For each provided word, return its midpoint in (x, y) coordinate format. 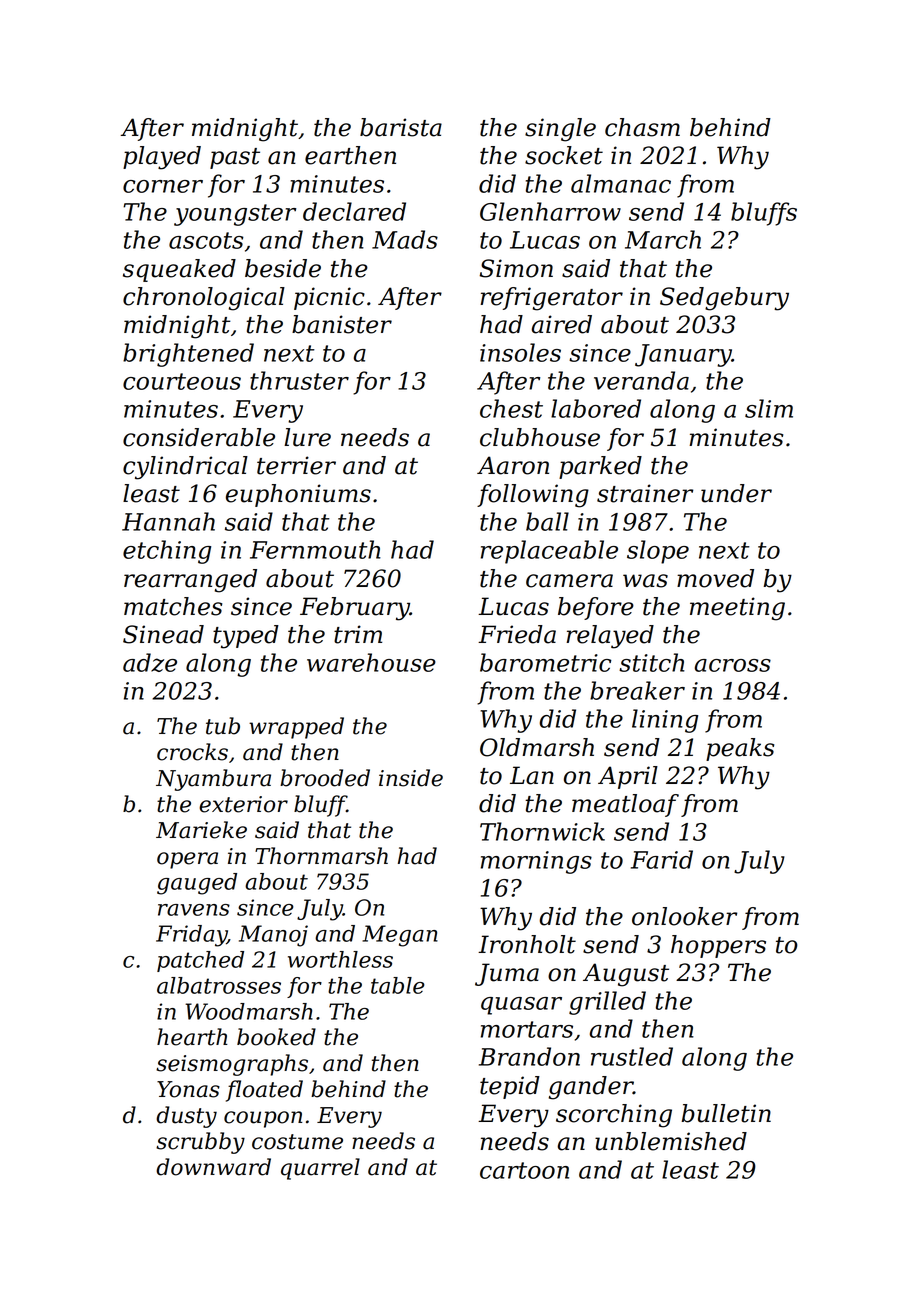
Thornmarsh (321, 856)
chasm (642, 127)
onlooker (684, 916)
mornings (536, 862)
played (162, 158)
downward (213, 1167)
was (645, 581)
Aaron (513, 465)
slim (769, 408)
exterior (243, 804)
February (355, 609)
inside (411, 778)
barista (401, 127)
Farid (662, 859)
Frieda (517, 634)
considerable (199, 437)
